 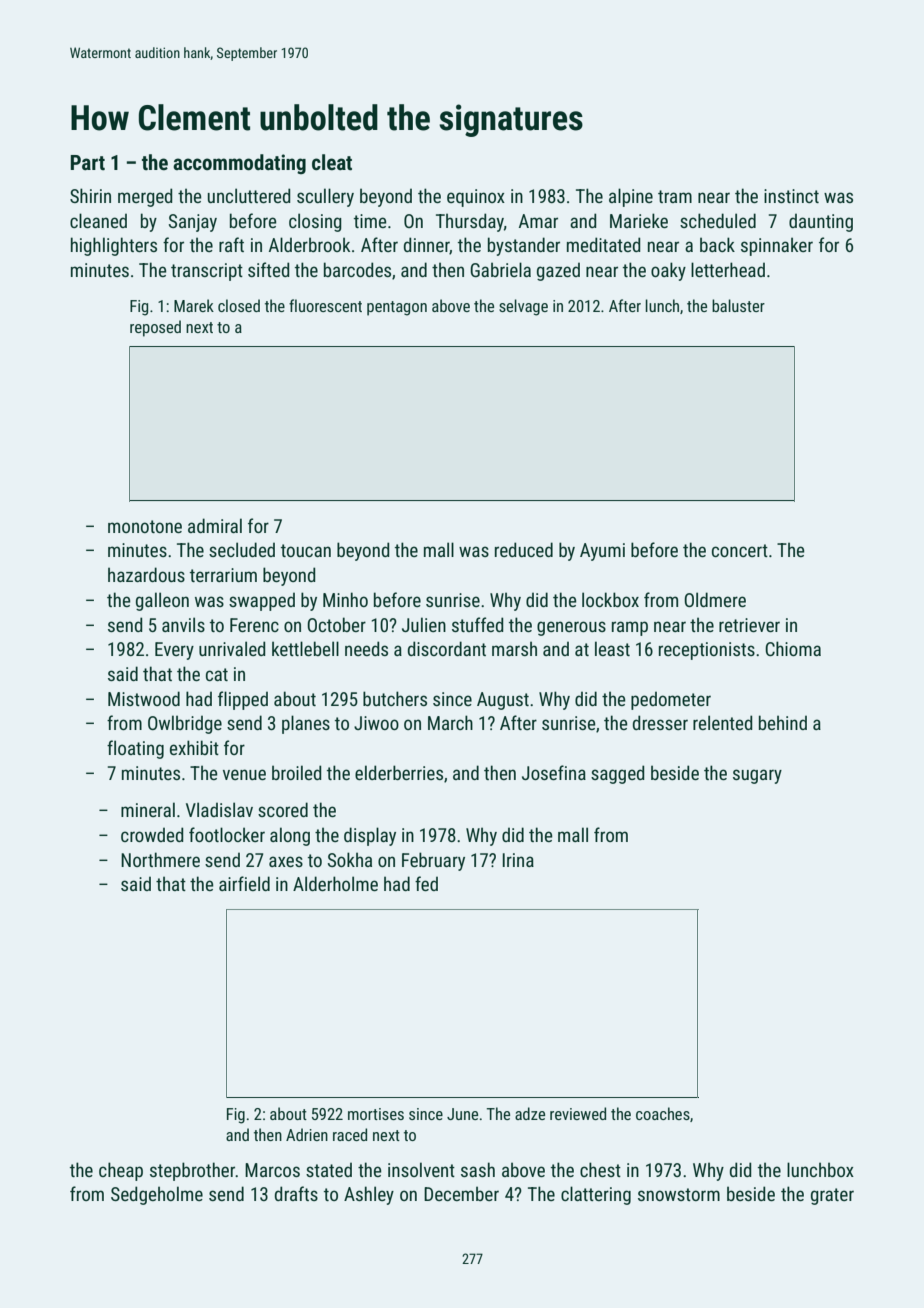 What do you see at coordinates (146, 574) in the image?
I see `hazardous` at bounding box center [146, 574].
